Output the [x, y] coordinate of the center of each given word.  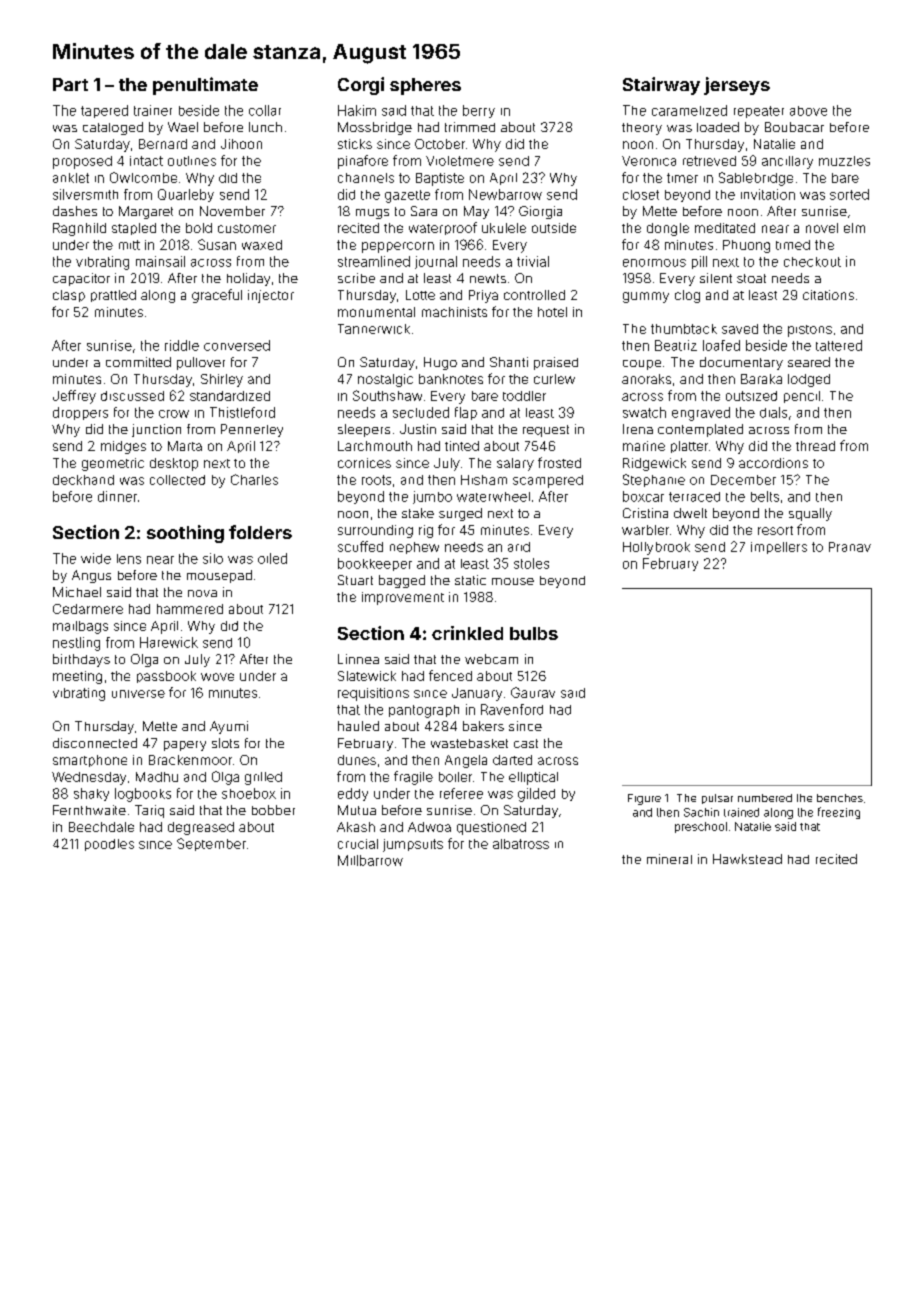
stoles [531, 563]
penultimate [205, 86]
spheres [425, 86]
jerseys [737, 86]
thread [815, 446]
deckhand [83, 480]
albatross [521, 844]
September [211, 844]
